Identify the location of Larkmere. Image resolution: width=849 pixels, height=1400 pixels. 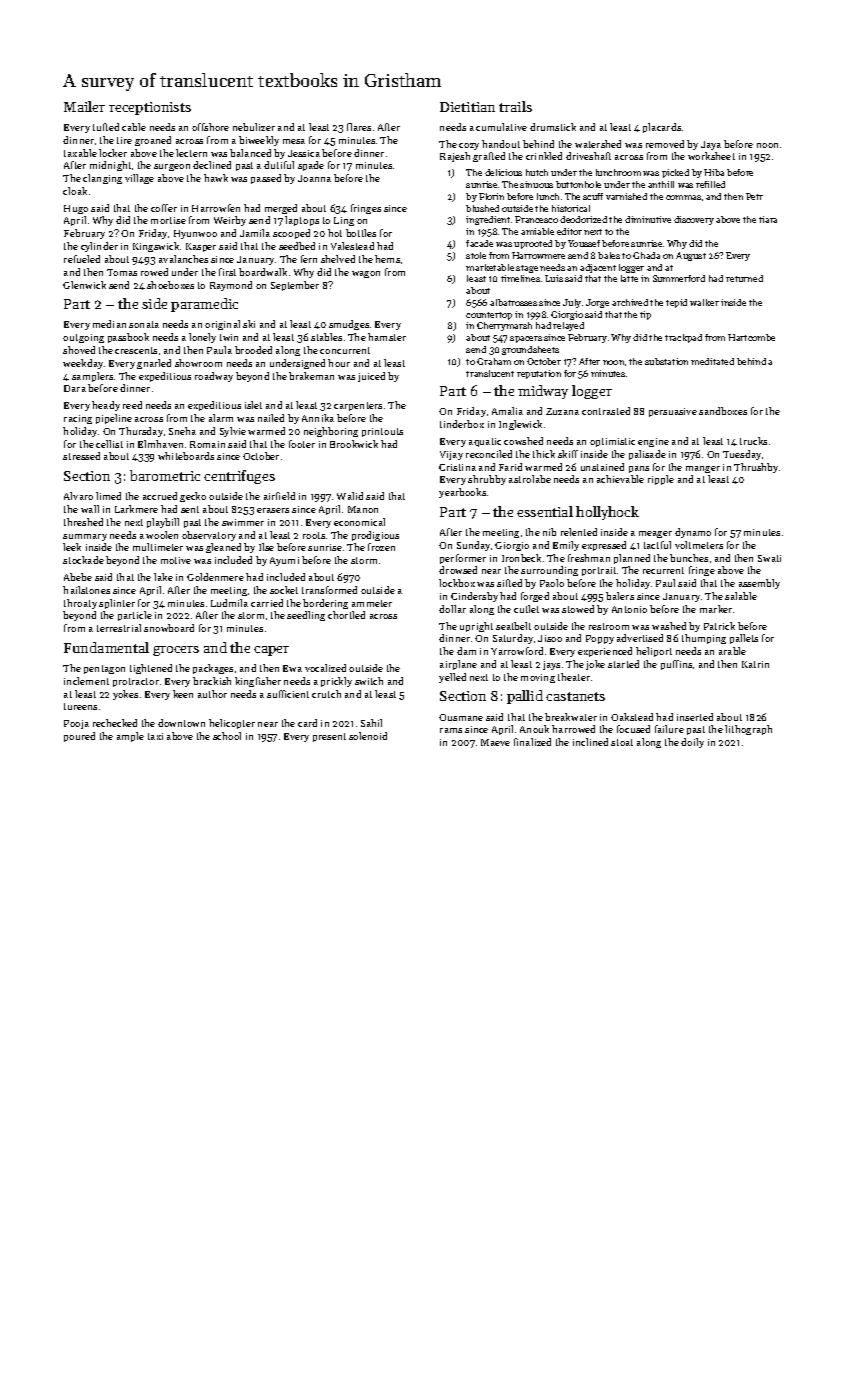
(136, 509).
